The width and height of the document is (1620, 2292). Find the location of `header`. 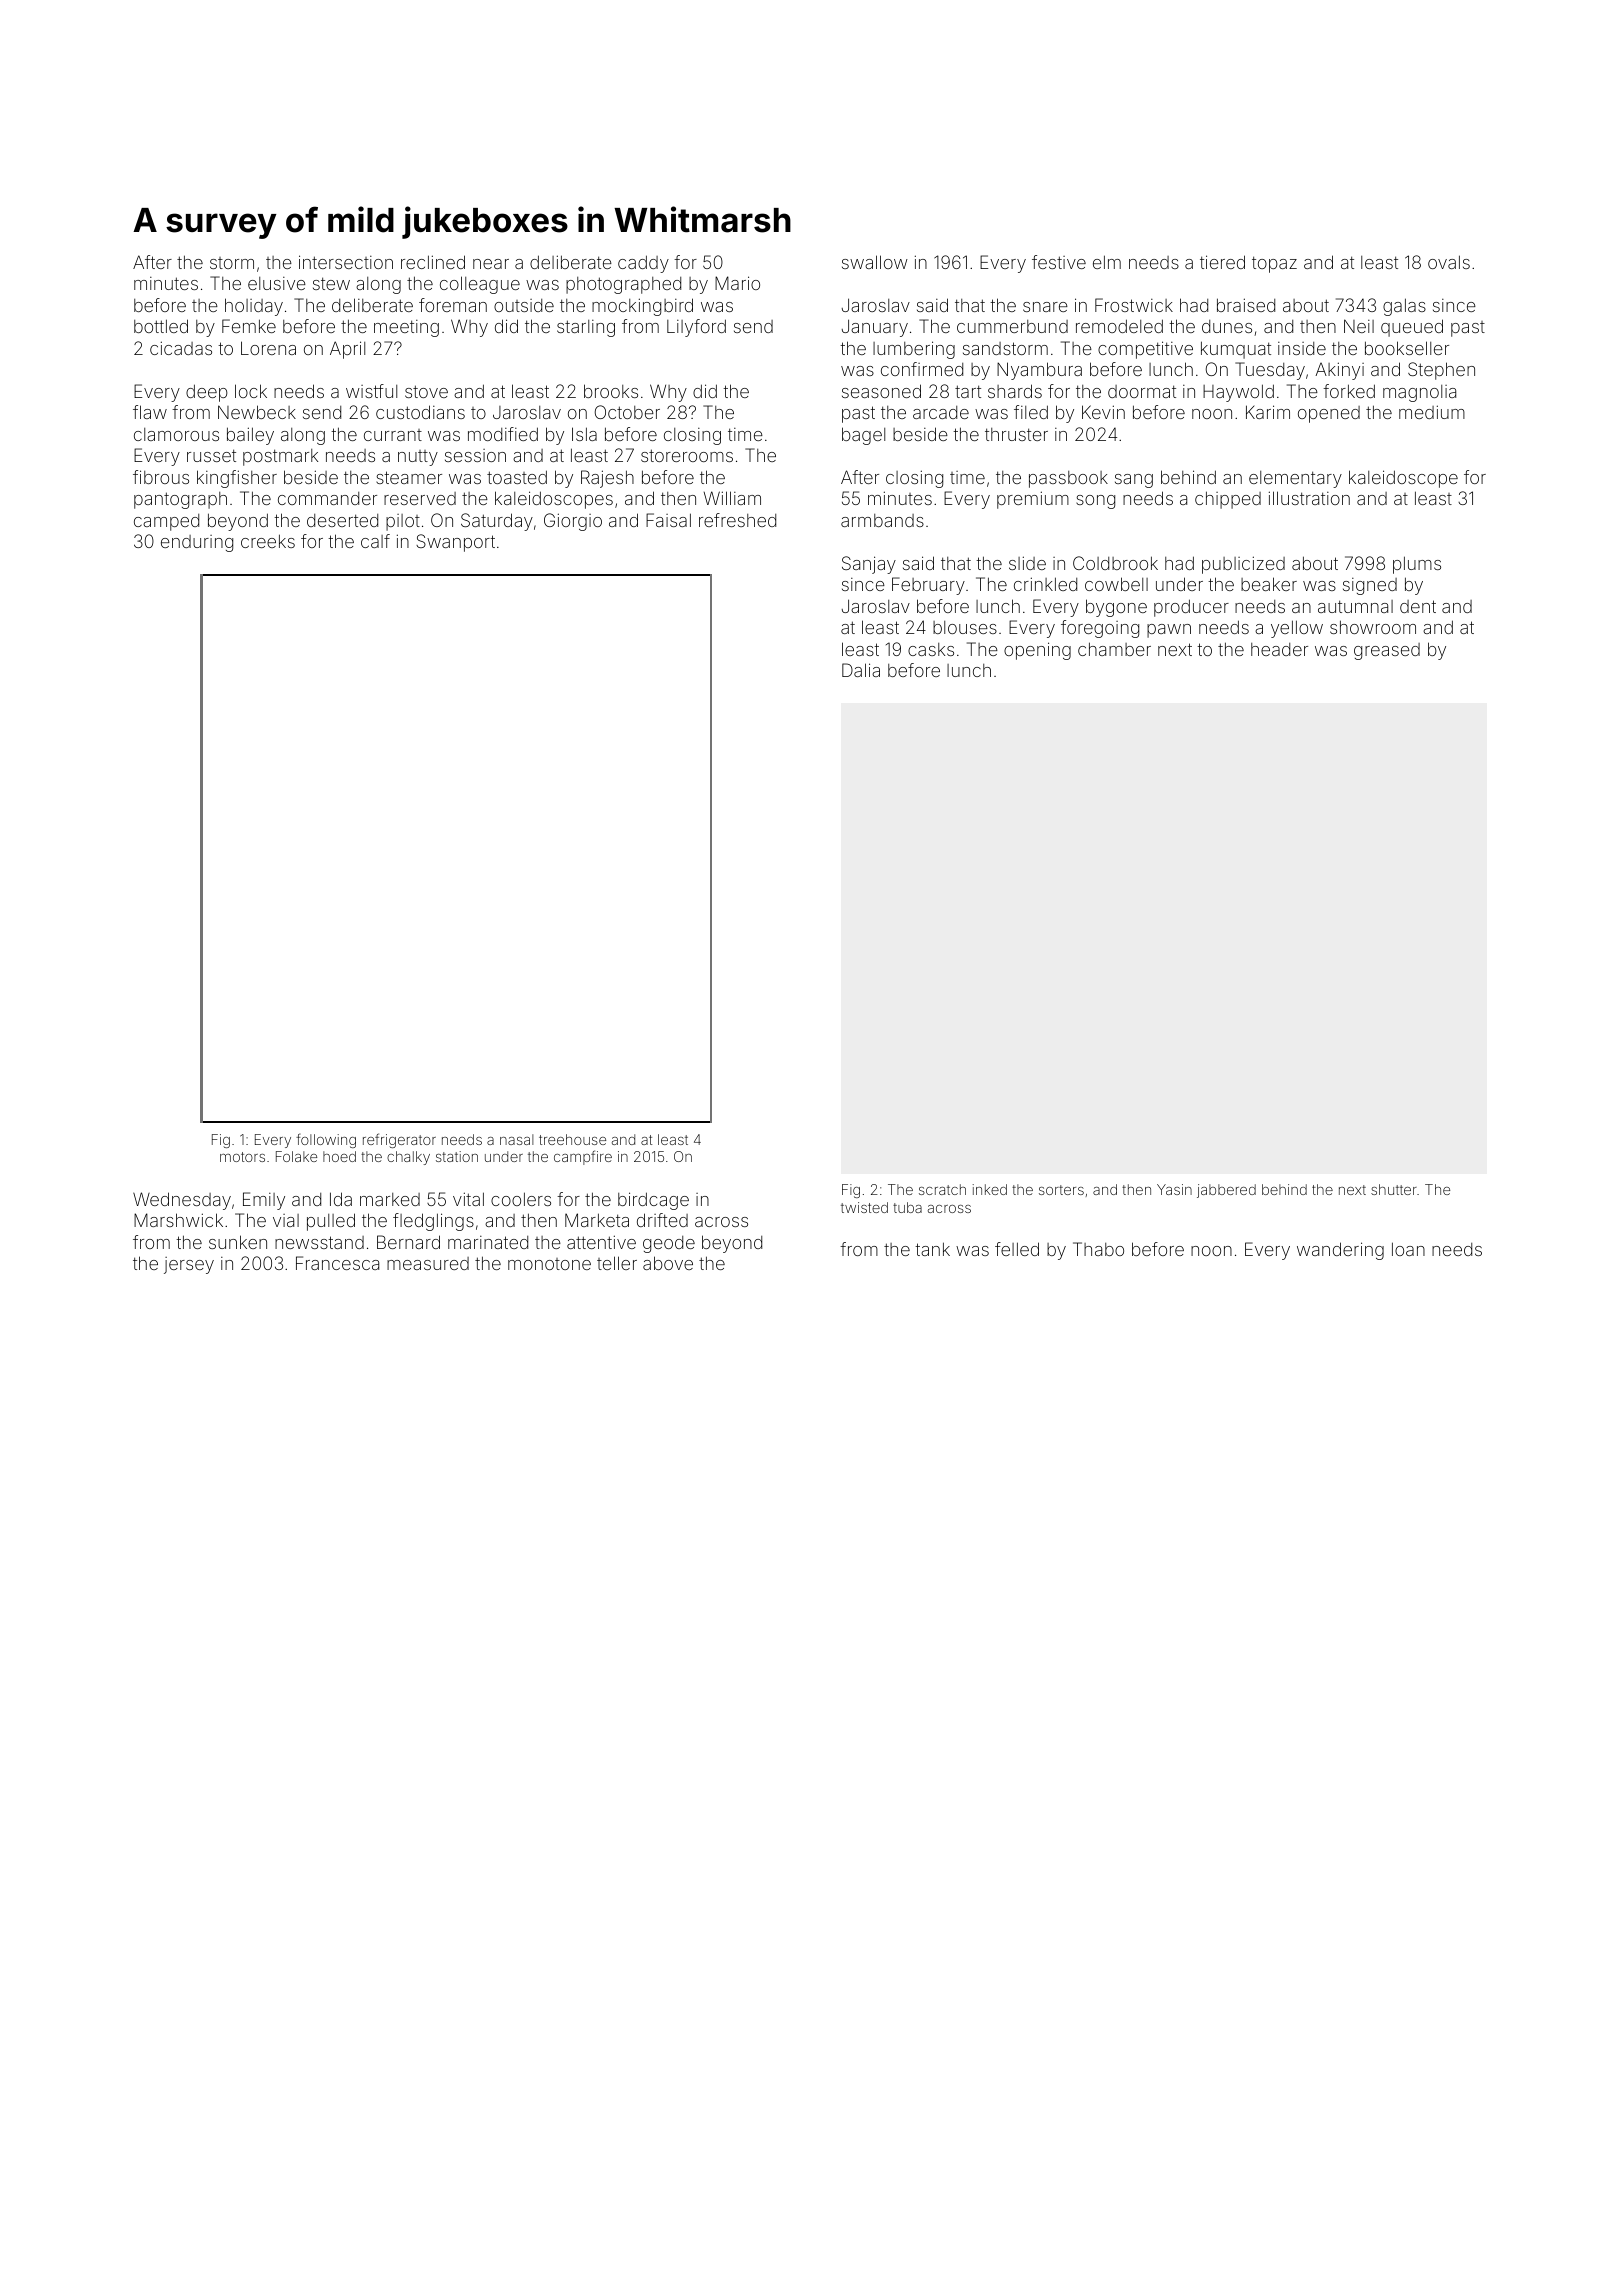

header is located at coordinates (1279, 649).
